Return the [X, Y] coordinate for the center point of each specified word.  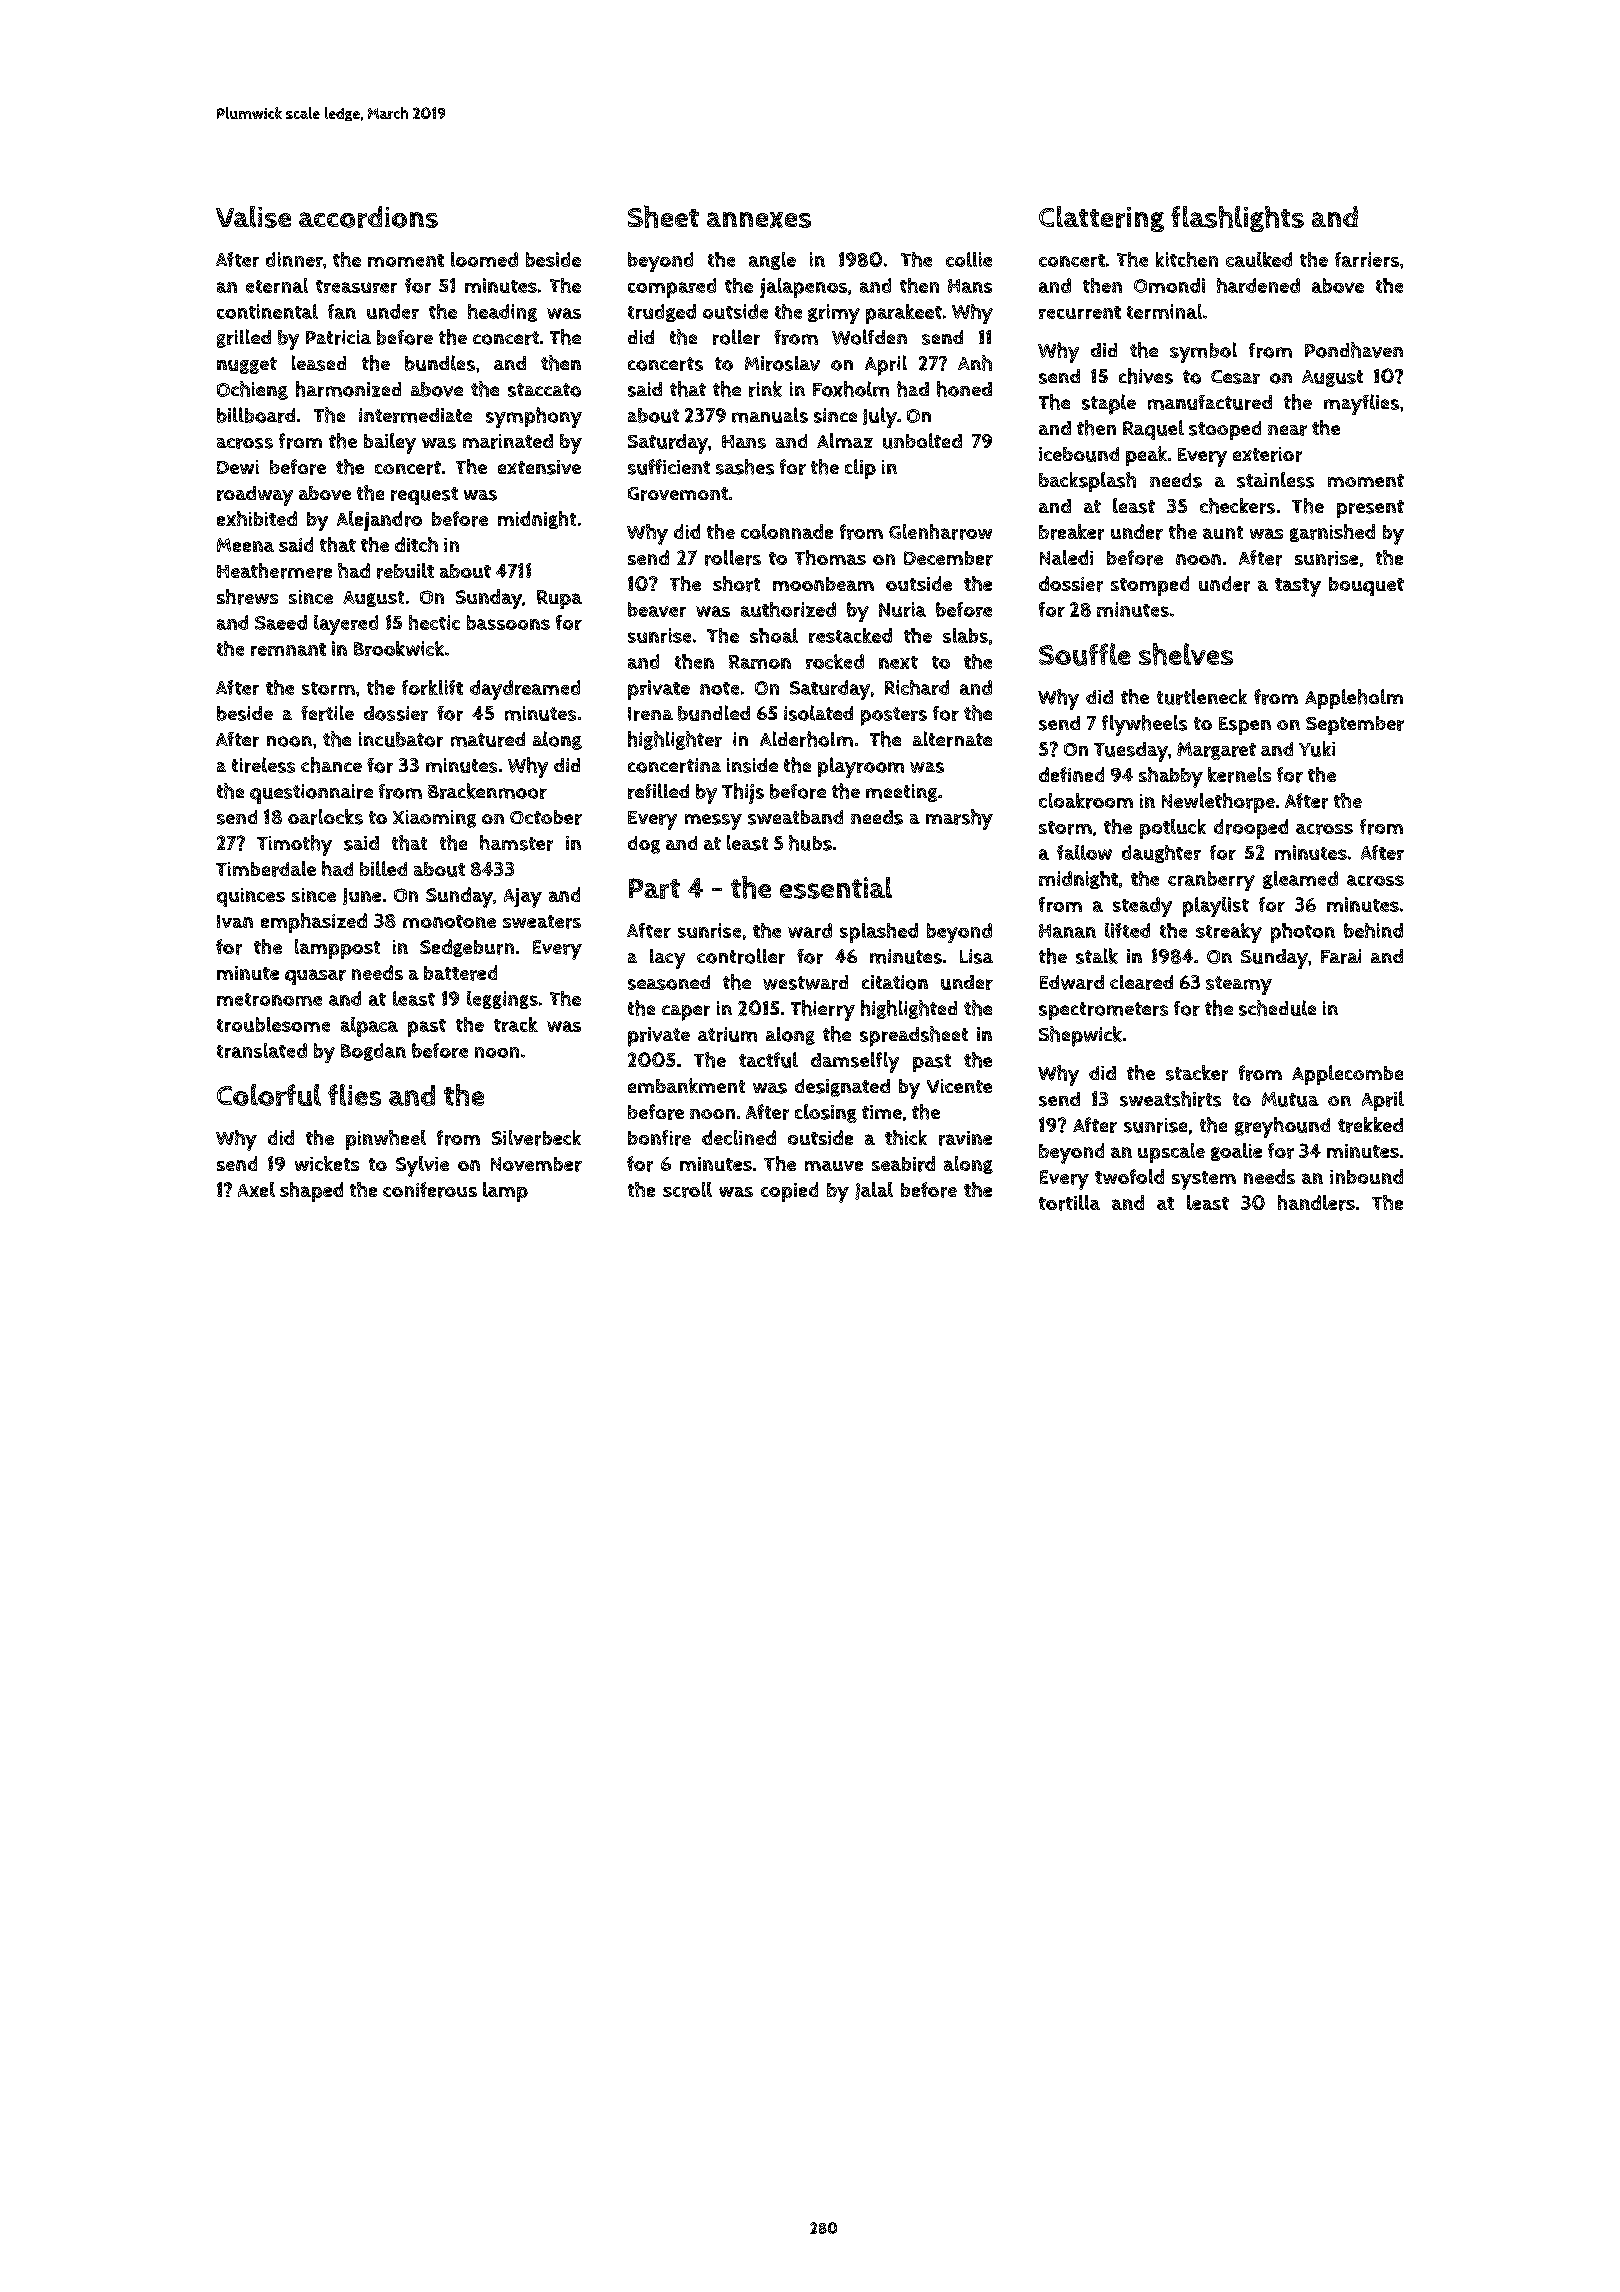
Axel [256, 1189]
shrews [247, 597]
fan [342, 311]
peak [1146, 456]
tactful [768, 1060]
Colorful [269, 1095]
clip [860, 469]
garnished [1332, 533]
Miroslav [782, 363]
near [1287, 430]
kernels [1239, 775]
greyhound [1282, 1127]
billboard [256, 415]
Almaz [845, 440]
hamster [516, 843]
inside [752, 765]
